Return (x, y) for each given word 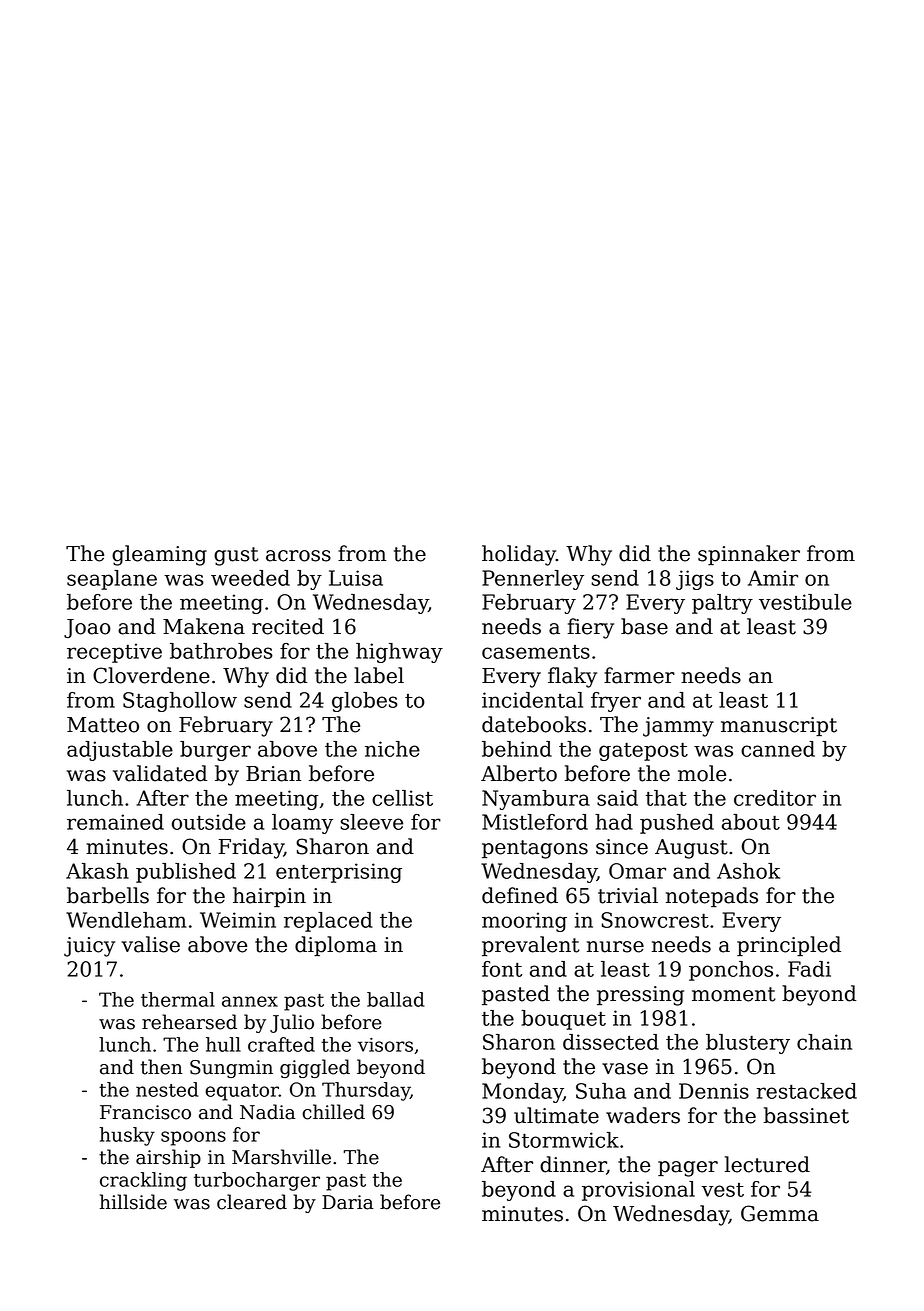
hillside (133, 1202)
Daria (348, 1202)
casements (536, 652)
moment (734, 994)
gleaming (159, 555)
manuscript (779, 726)
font (502, 969)
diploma (336, 946)
